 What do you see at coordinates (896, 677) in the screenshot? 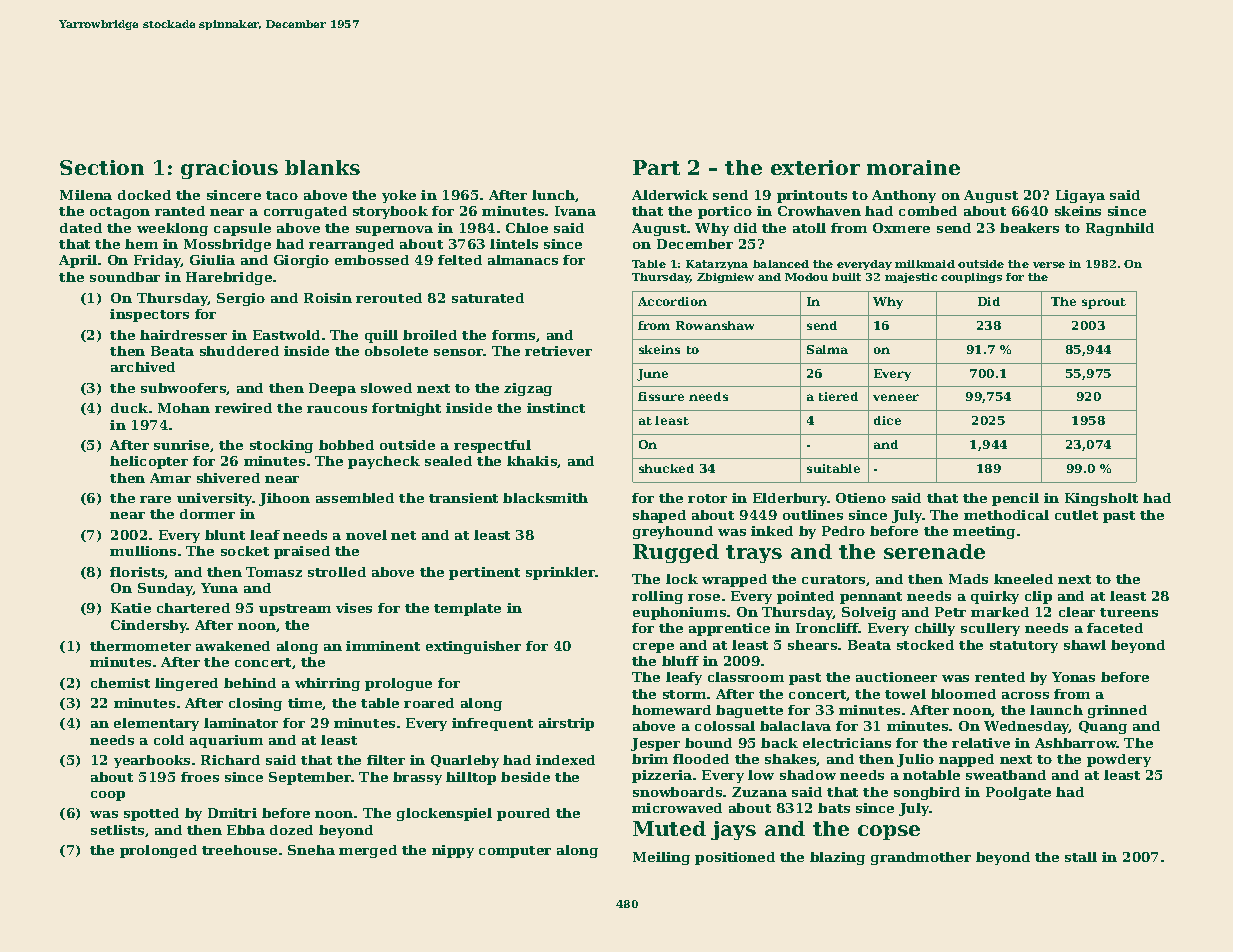
I see `auctioneer` at bounding box center [896, 677].
